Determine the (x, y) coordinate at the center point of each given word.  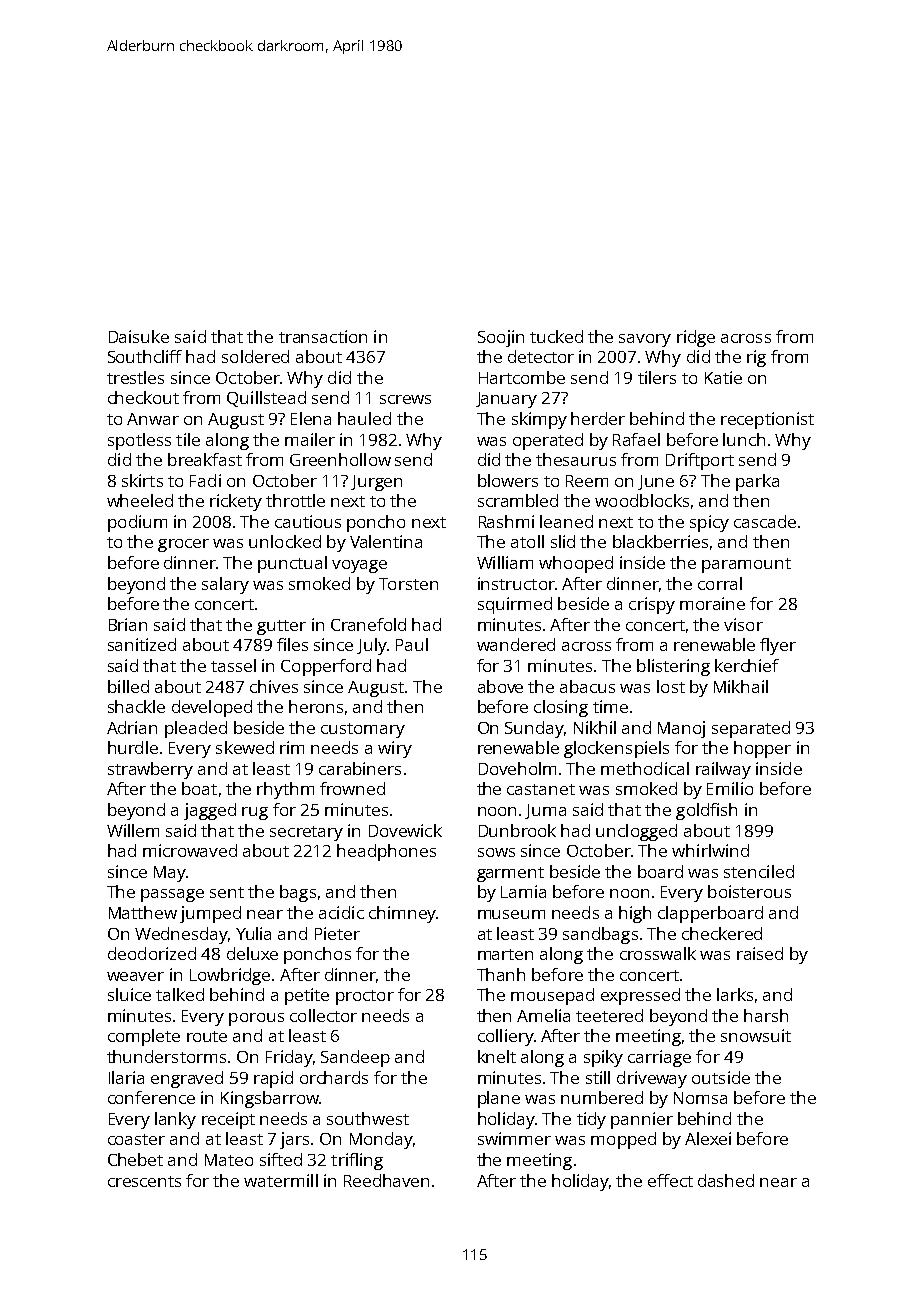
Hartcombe (522, 377)
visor (743, 624)
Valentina (386, 541)
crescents (144, 1181)
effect (670, 1180)
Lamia (523, 891)
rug (255, 813)
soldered (255, 356)
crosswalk (658, 953)
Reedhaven (386, 1180)
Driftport (700, 461)
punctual (292, 564)
